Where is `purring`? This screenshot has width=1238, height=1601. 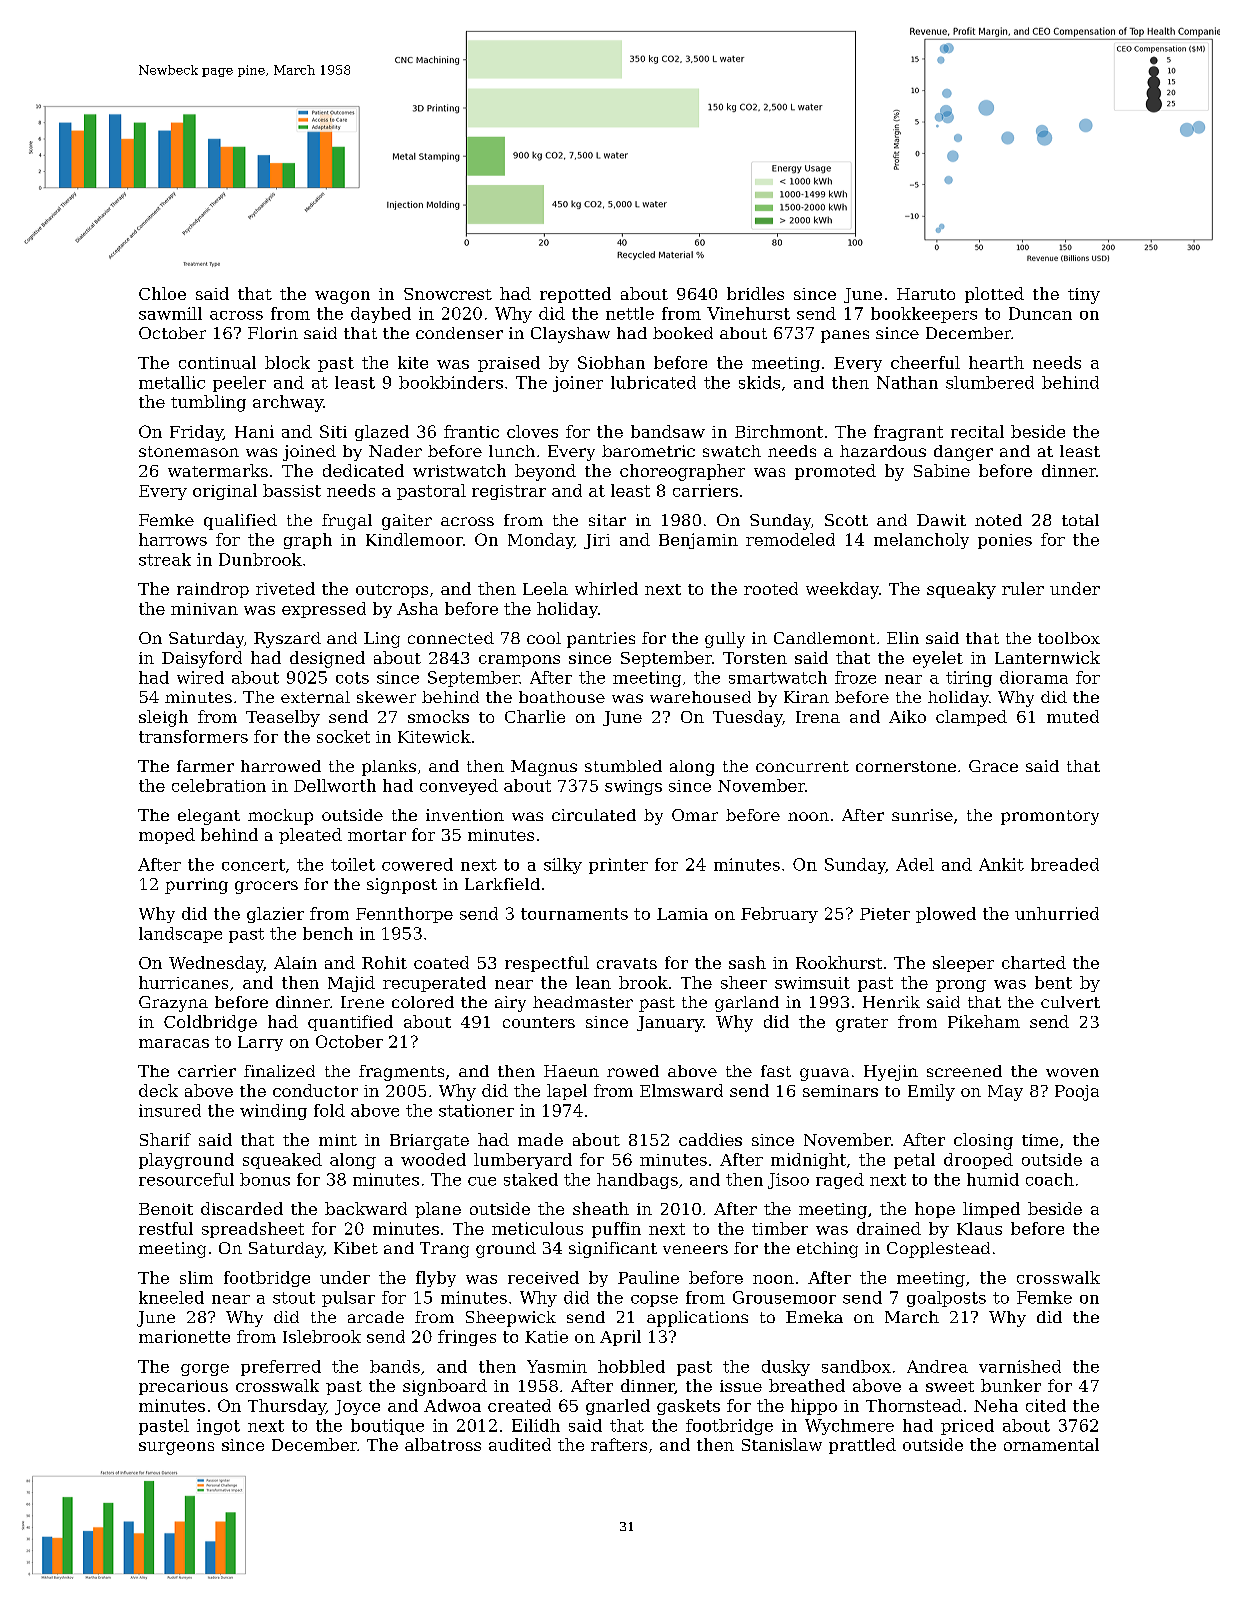 purring is located at coordinates (196, 886).
